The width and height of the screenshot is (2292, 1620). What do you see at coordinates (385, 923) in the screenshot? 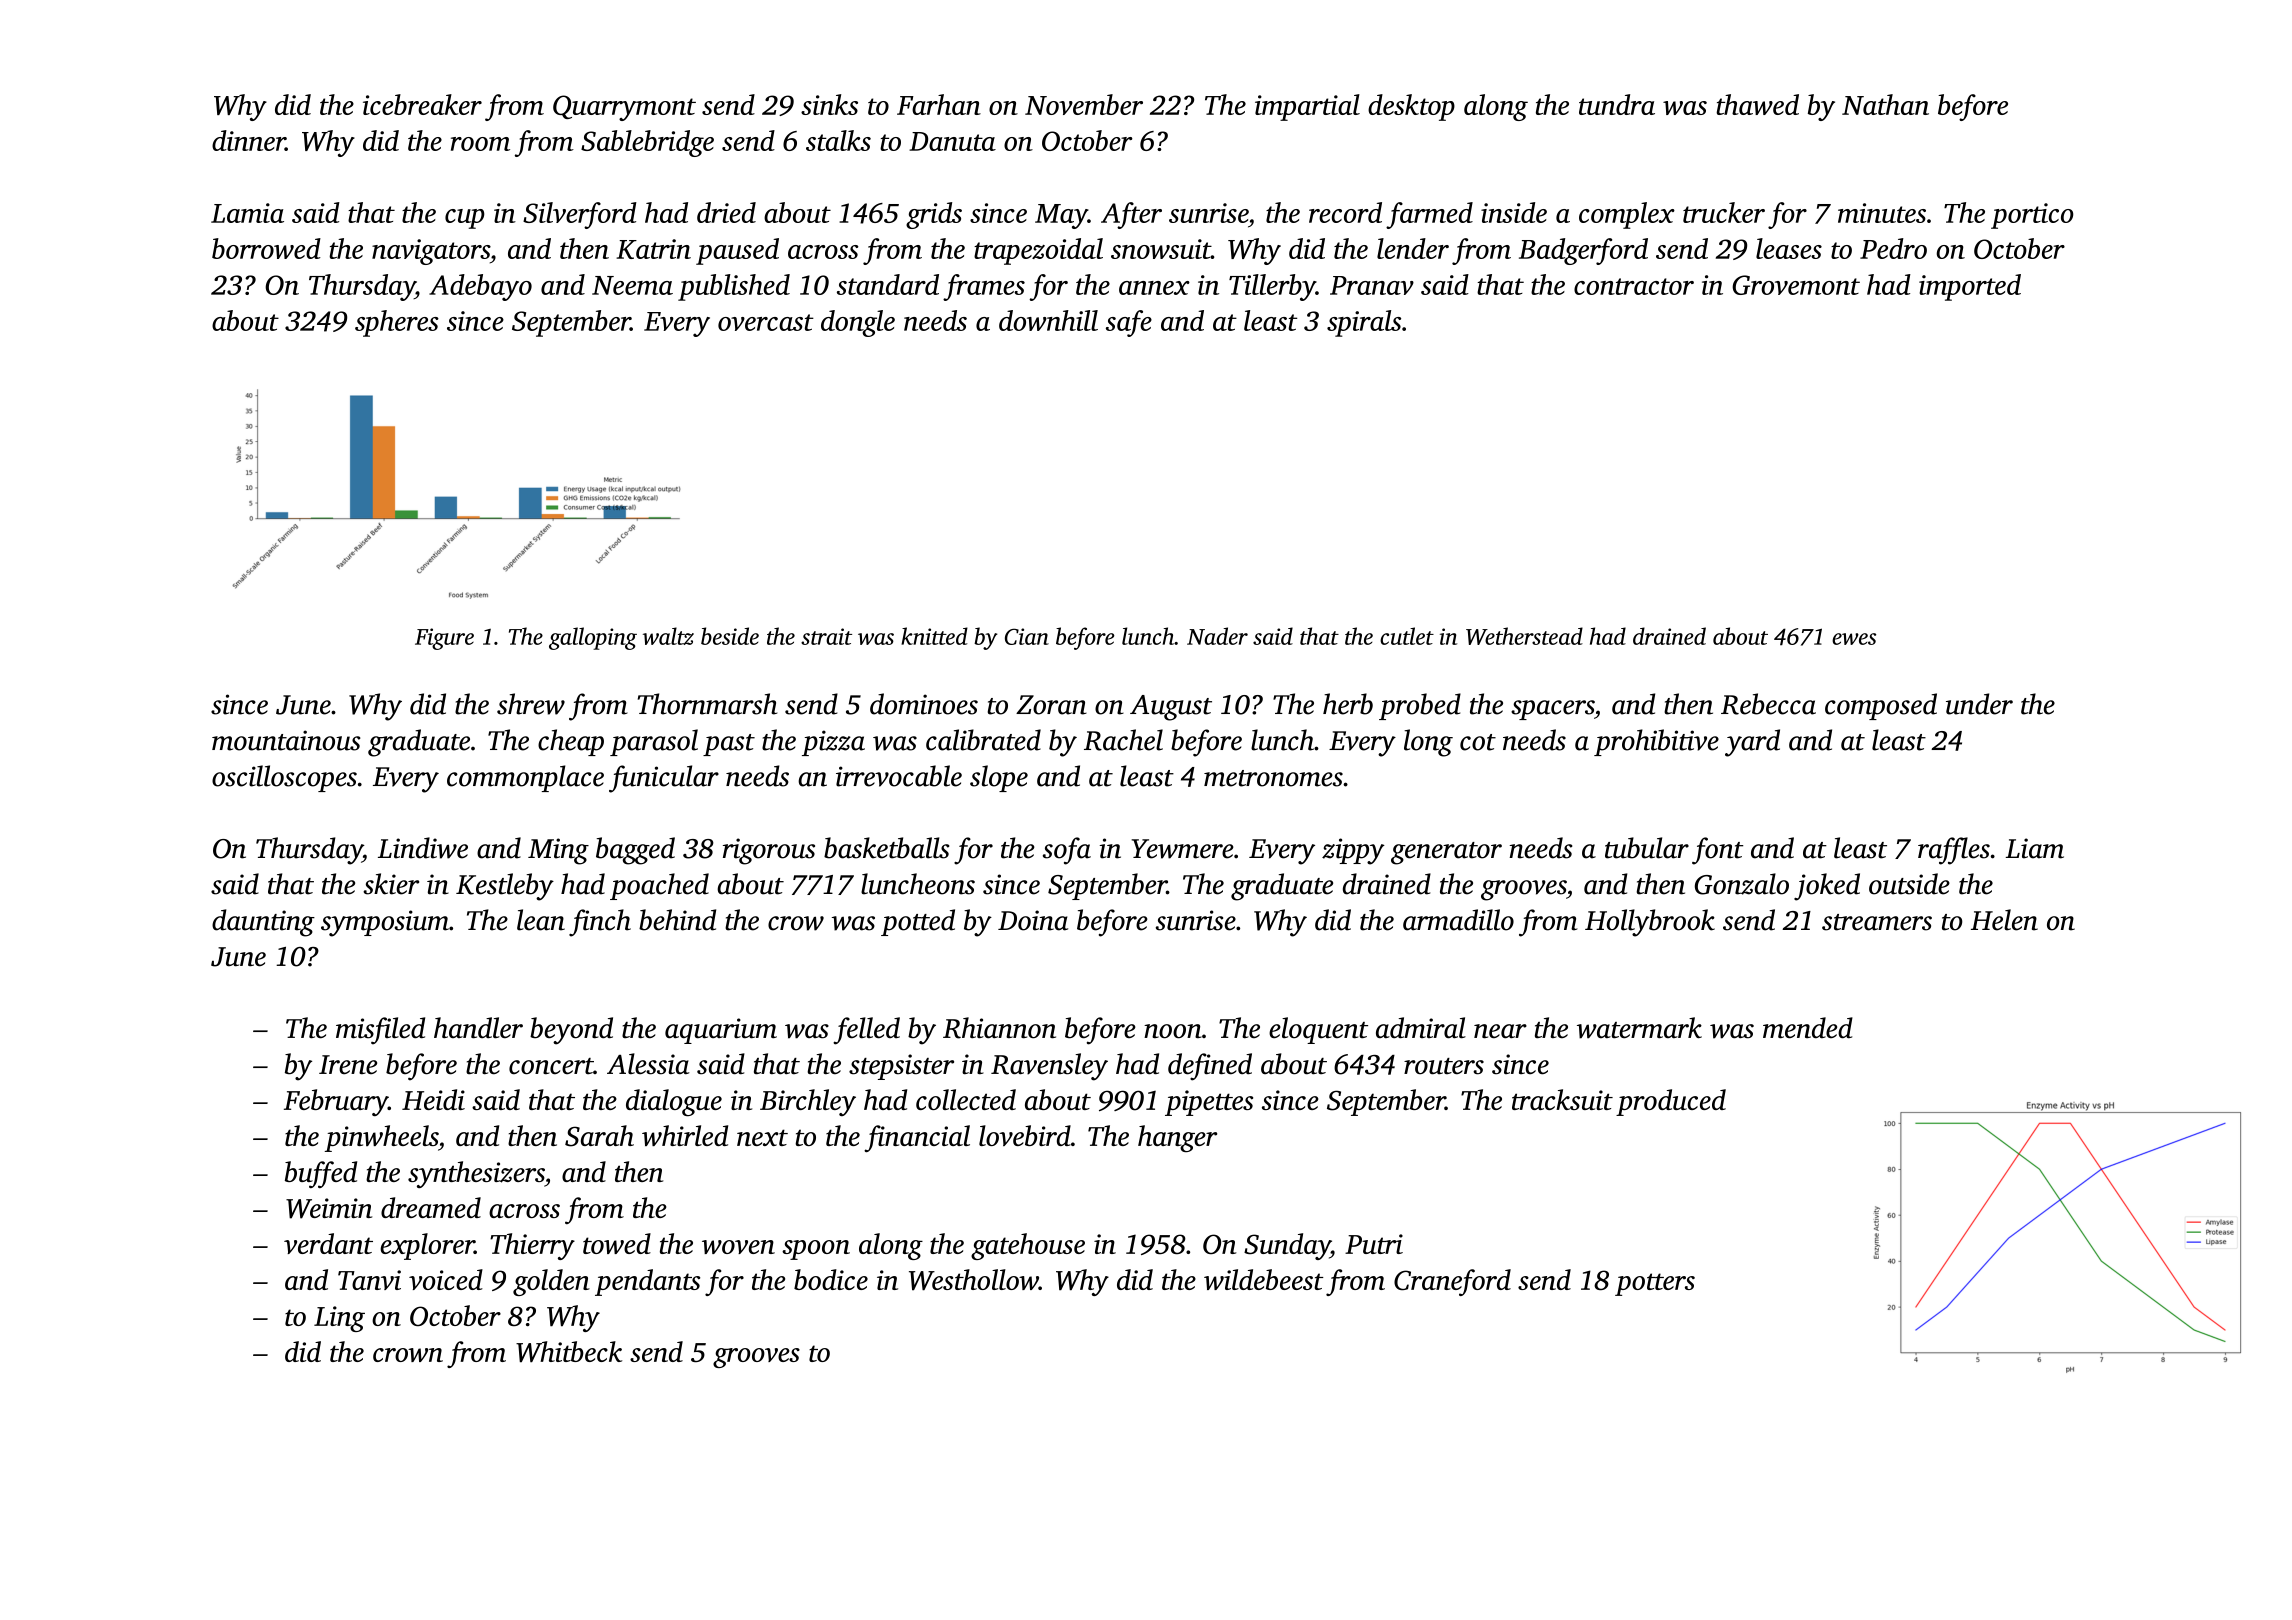
I see `symposium` at bounding box center [385, 923].
